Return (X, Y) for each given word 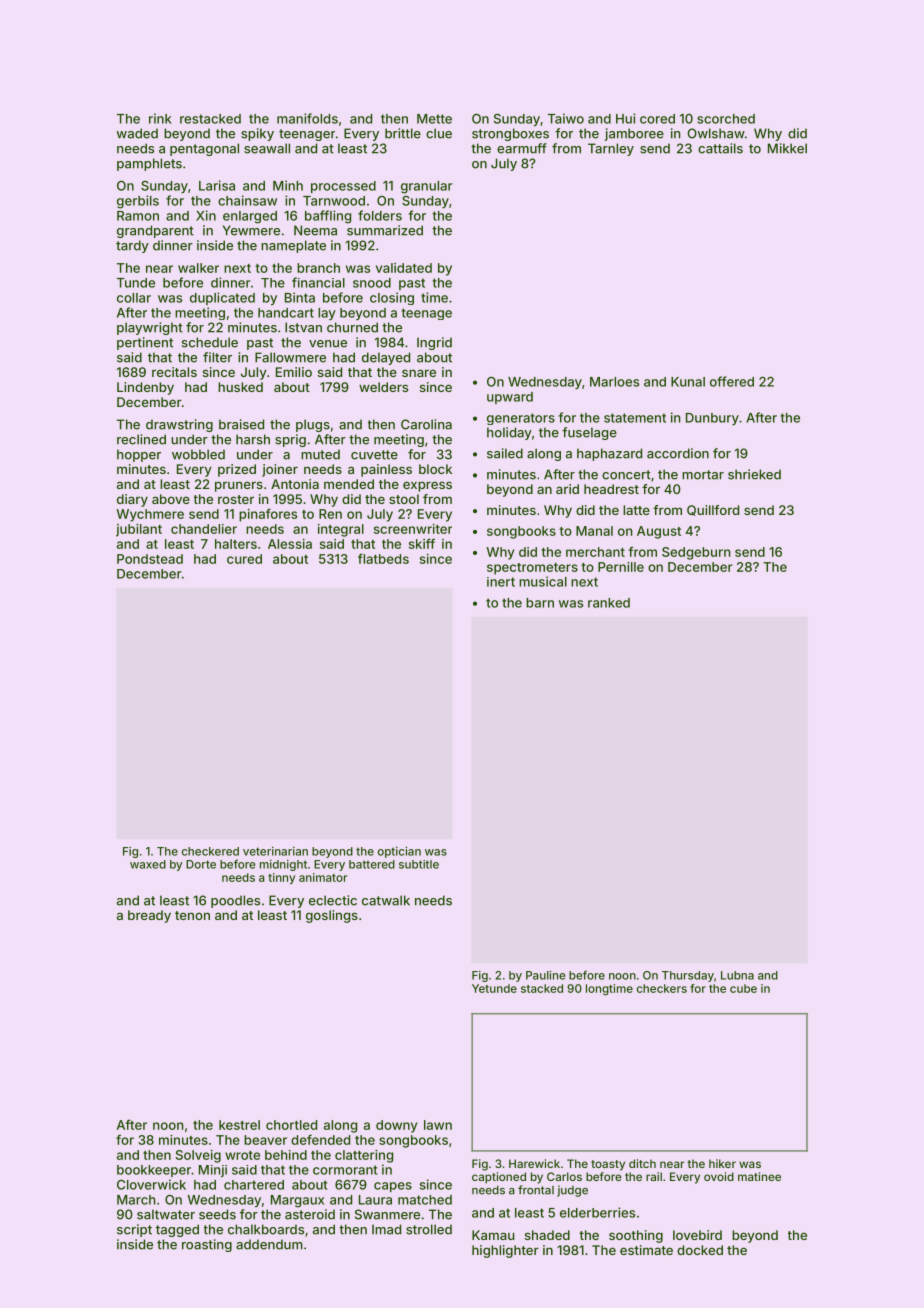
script (134, 1230)
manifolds (307, 118)
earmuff (522, 148)
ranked (609, 603)
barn (540, 603)
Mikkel (787, 148)
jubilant (139, 530)
